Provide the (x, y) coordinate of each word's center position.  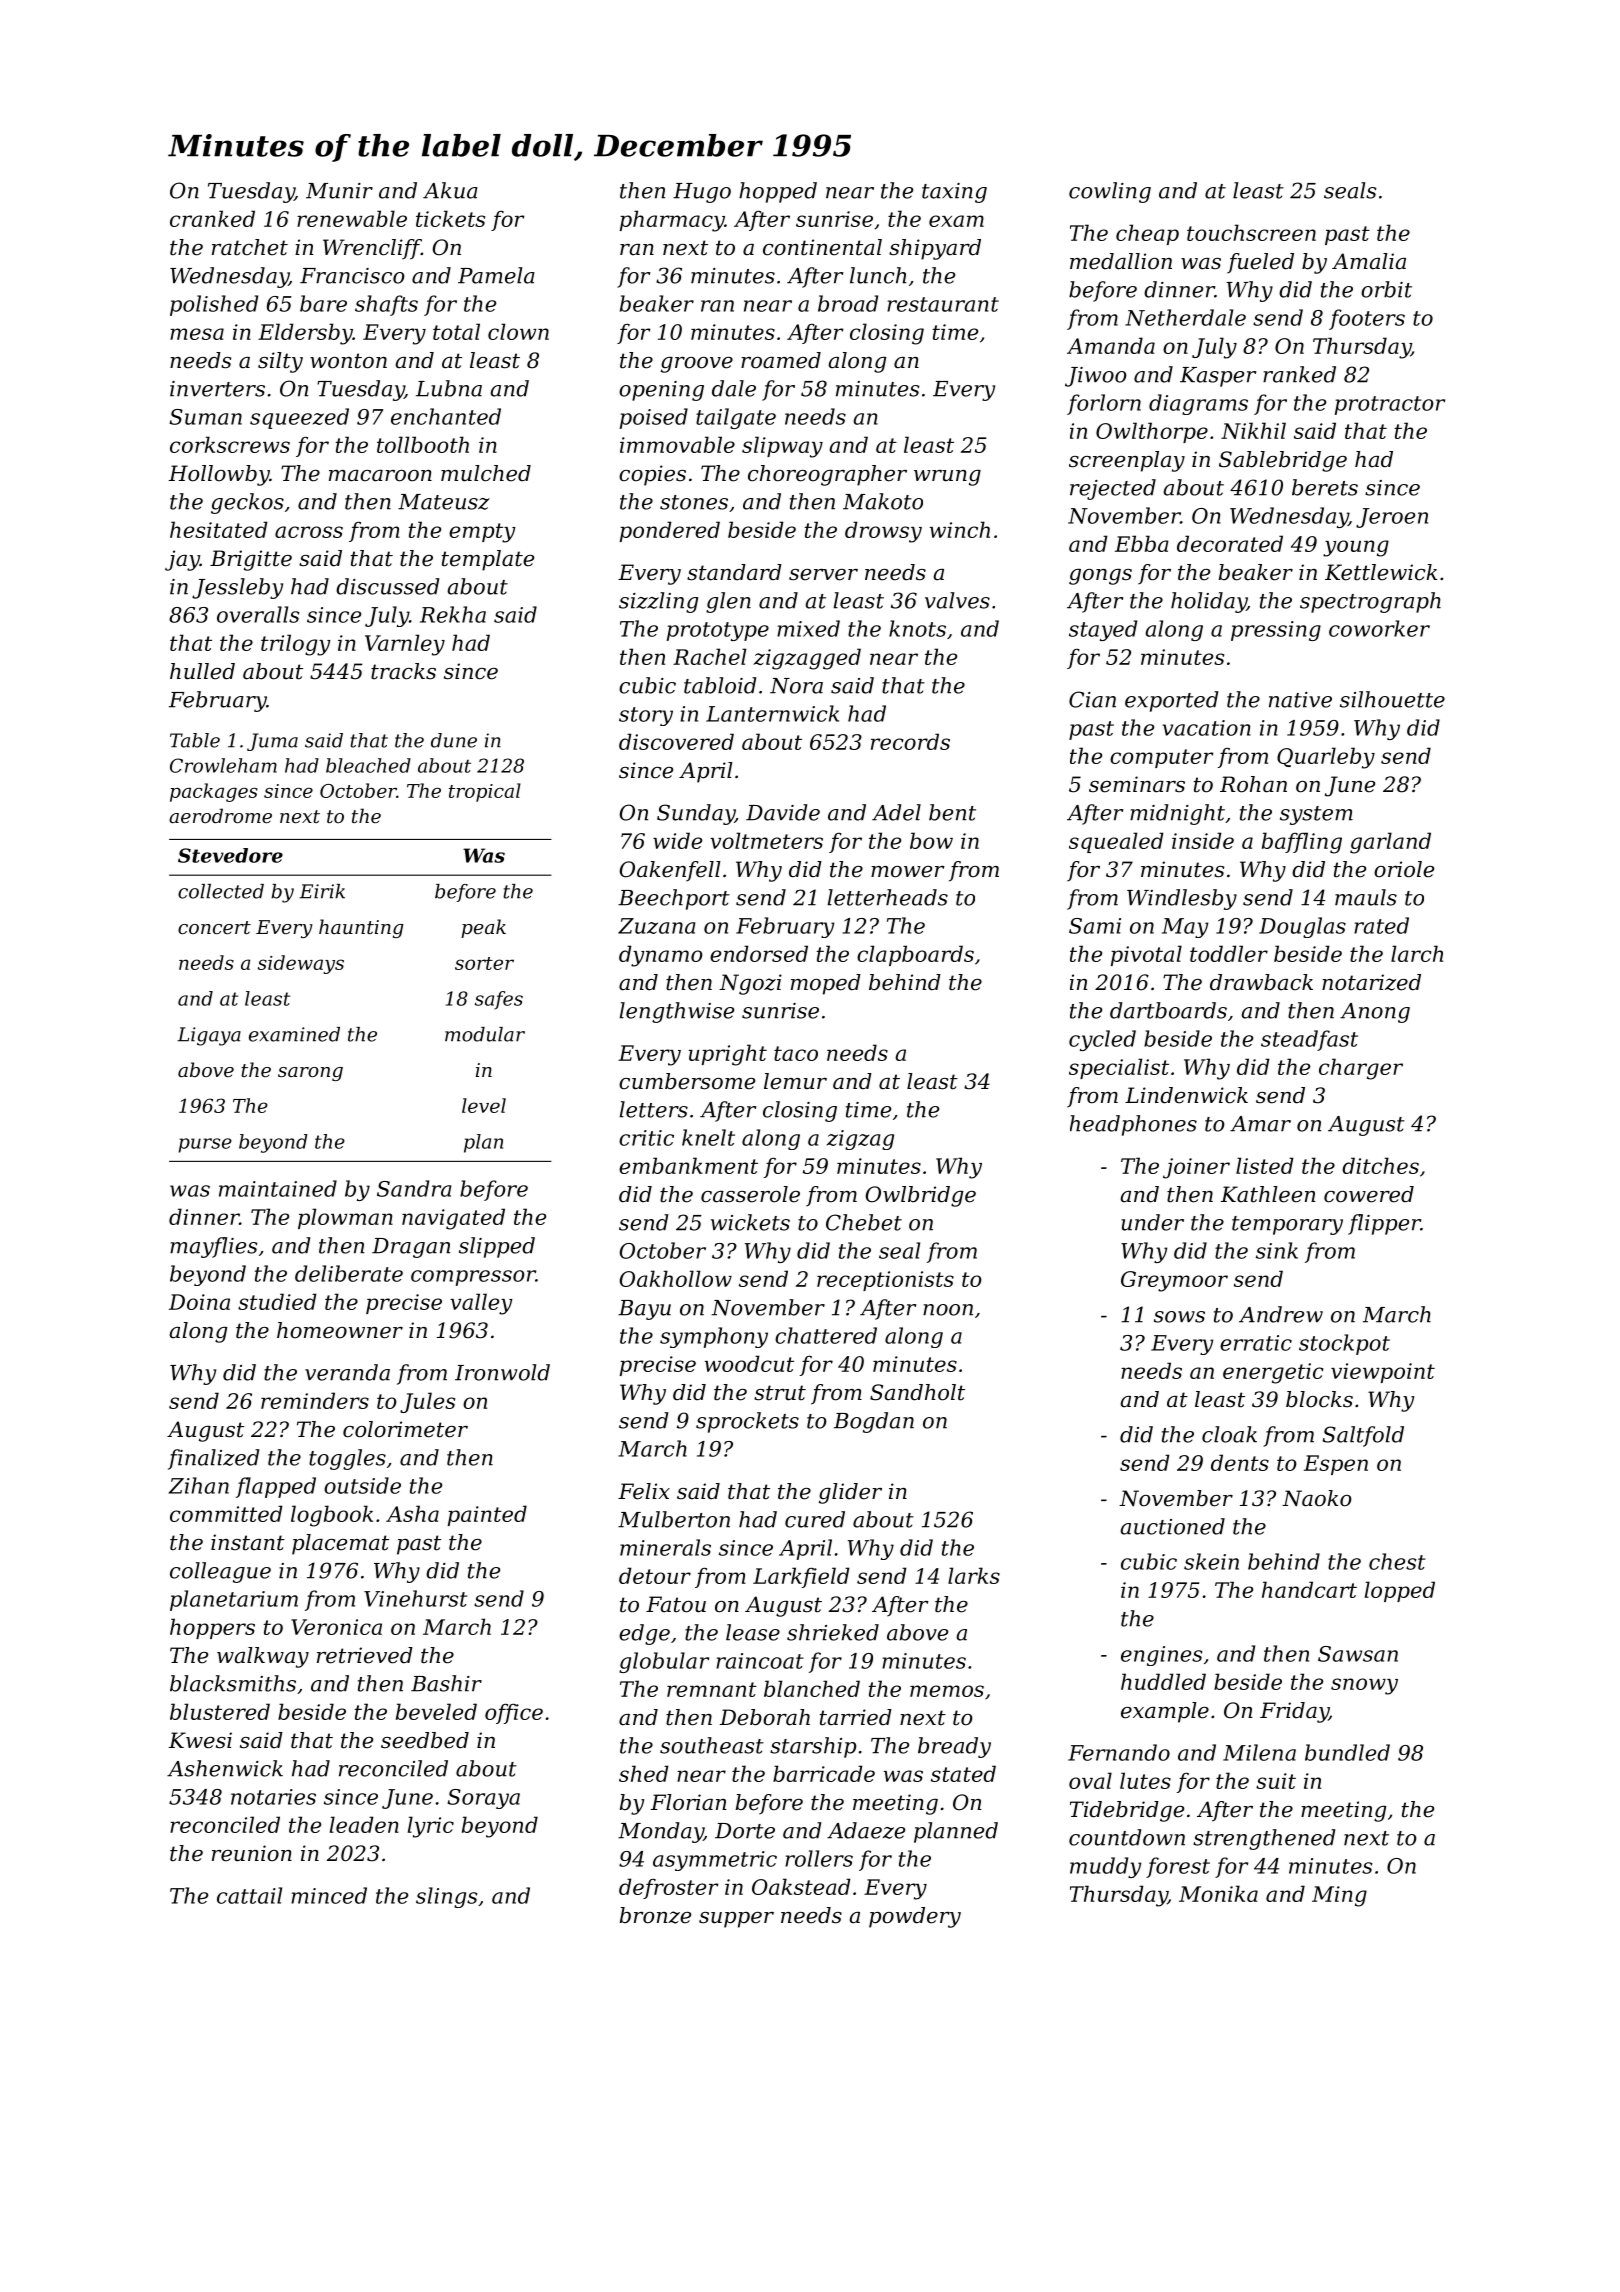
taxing (954, 193)
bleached (368, 765)
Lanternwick (772, 713)
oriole (1404, 869)
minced (329, 1895)
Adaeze (866, 1830)
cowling (1110, 192)
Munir (339, 191)
